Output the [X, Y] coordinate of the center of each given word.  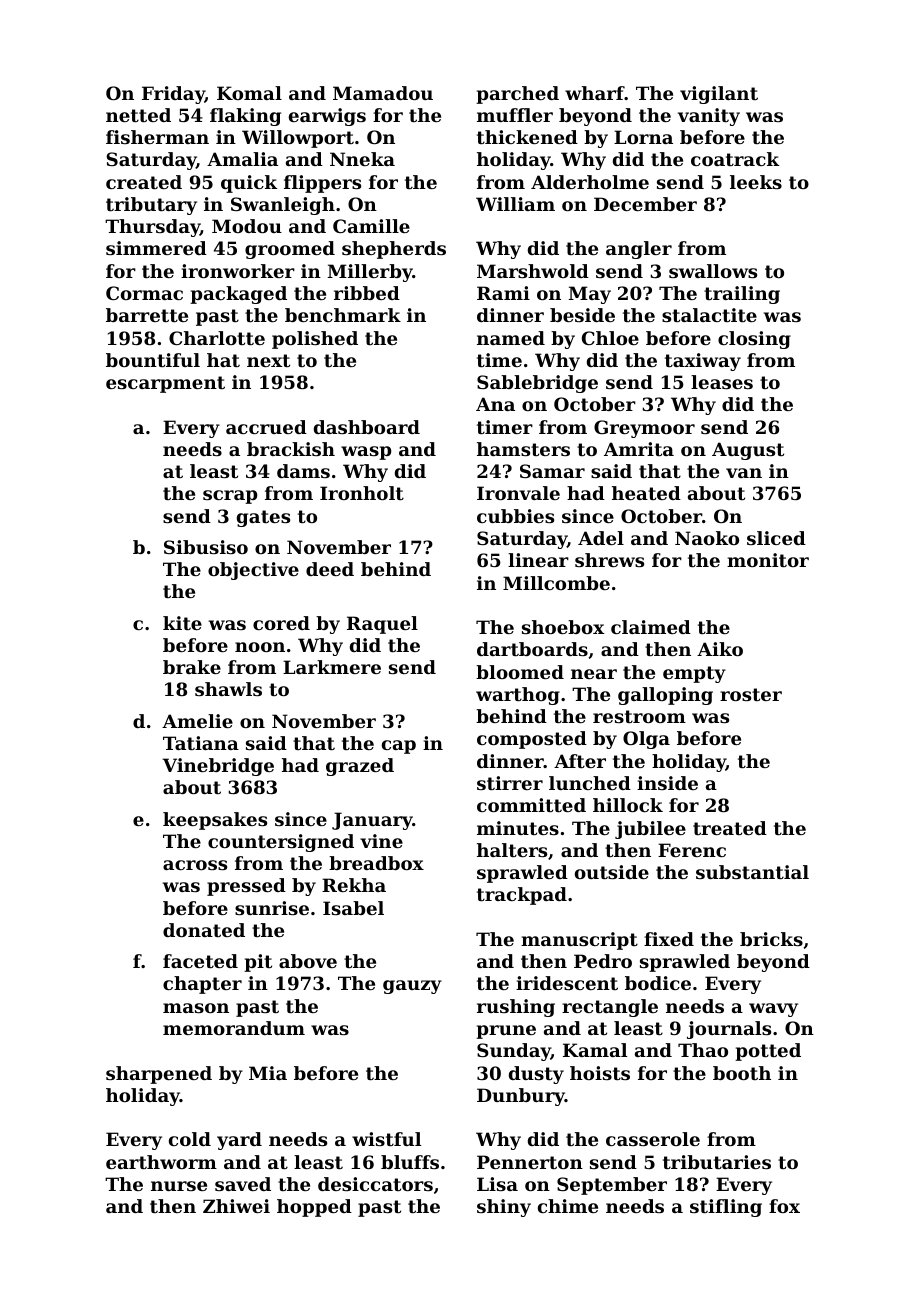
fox [784, 1206]
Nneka [362, 159]
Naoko [707, 538]
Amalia [242, 159]
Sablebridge [537, 384]
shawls [228, 689]
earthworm [161, 1162]
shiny [504, 1208]
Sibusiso [206, 547]
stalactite [709, 315]
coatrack [735, 159]
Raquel [382, 625]
